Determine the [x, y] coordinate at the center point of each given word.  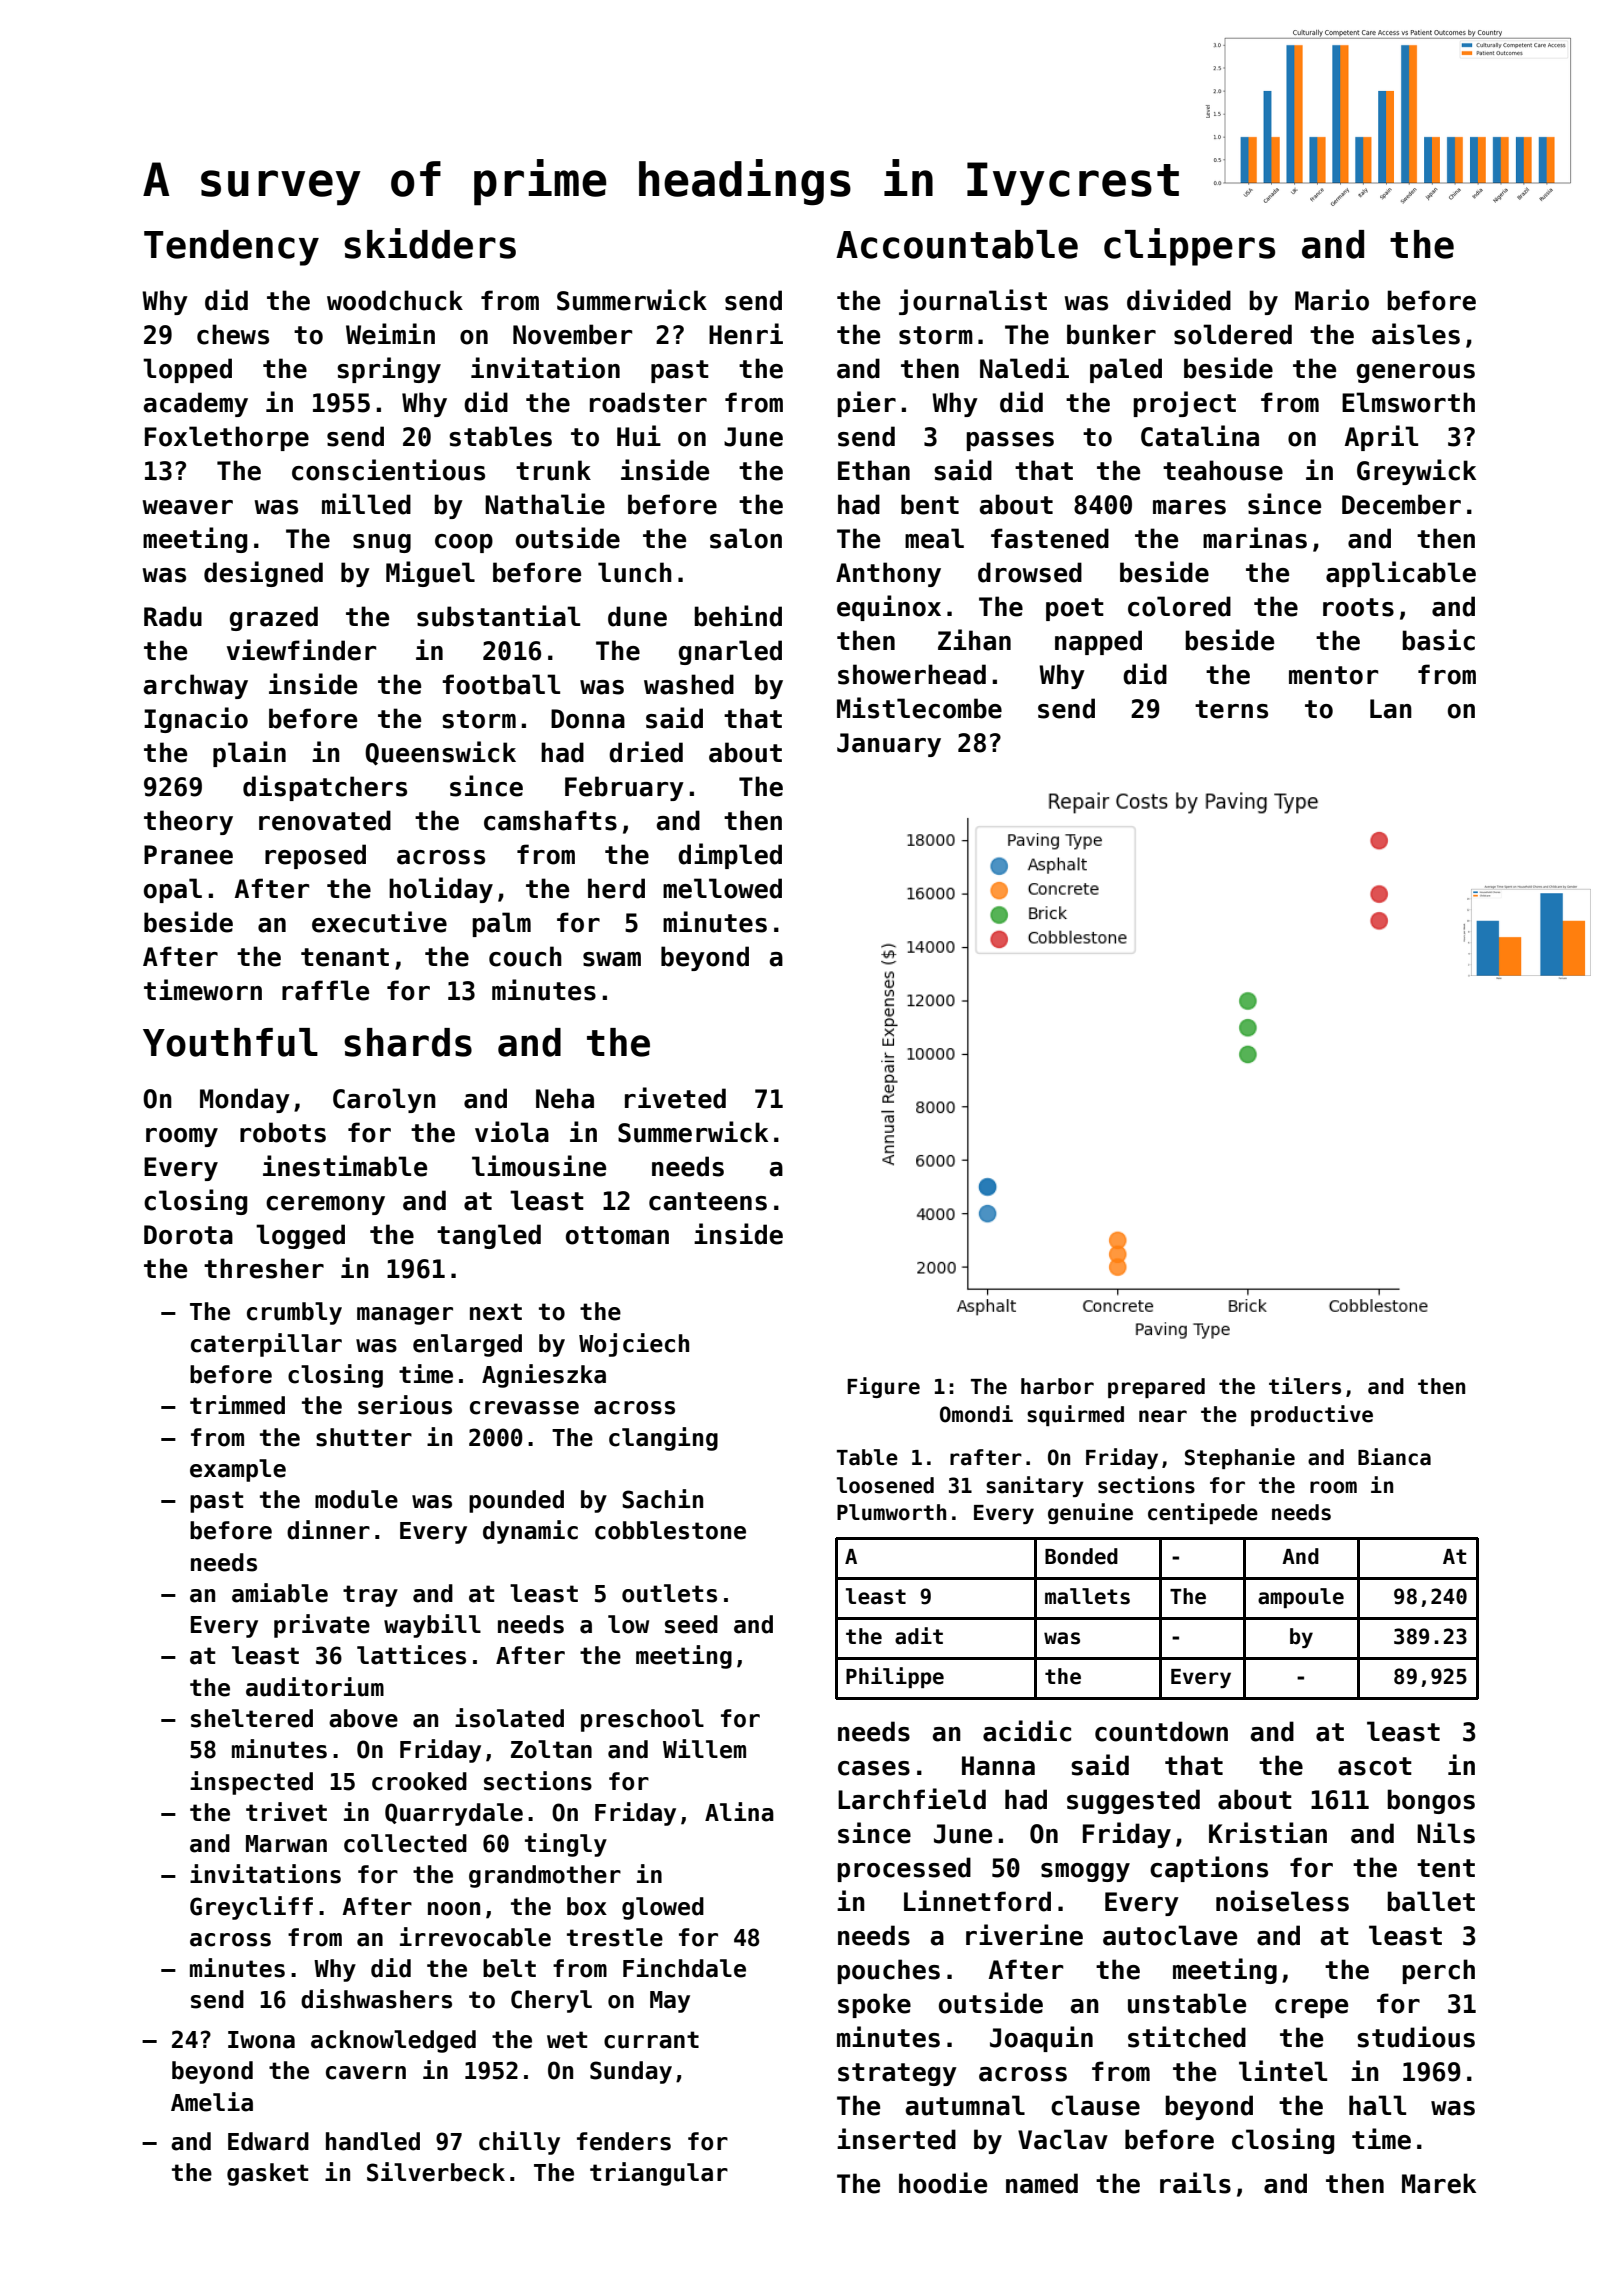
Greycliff [251, 1908]
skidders [430, 243]
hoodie [943, 2183]
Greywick [1416, 472]
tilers [1305, 1386]
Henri [746, 334]
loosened [885, 1485]
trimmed [237, 1405]
